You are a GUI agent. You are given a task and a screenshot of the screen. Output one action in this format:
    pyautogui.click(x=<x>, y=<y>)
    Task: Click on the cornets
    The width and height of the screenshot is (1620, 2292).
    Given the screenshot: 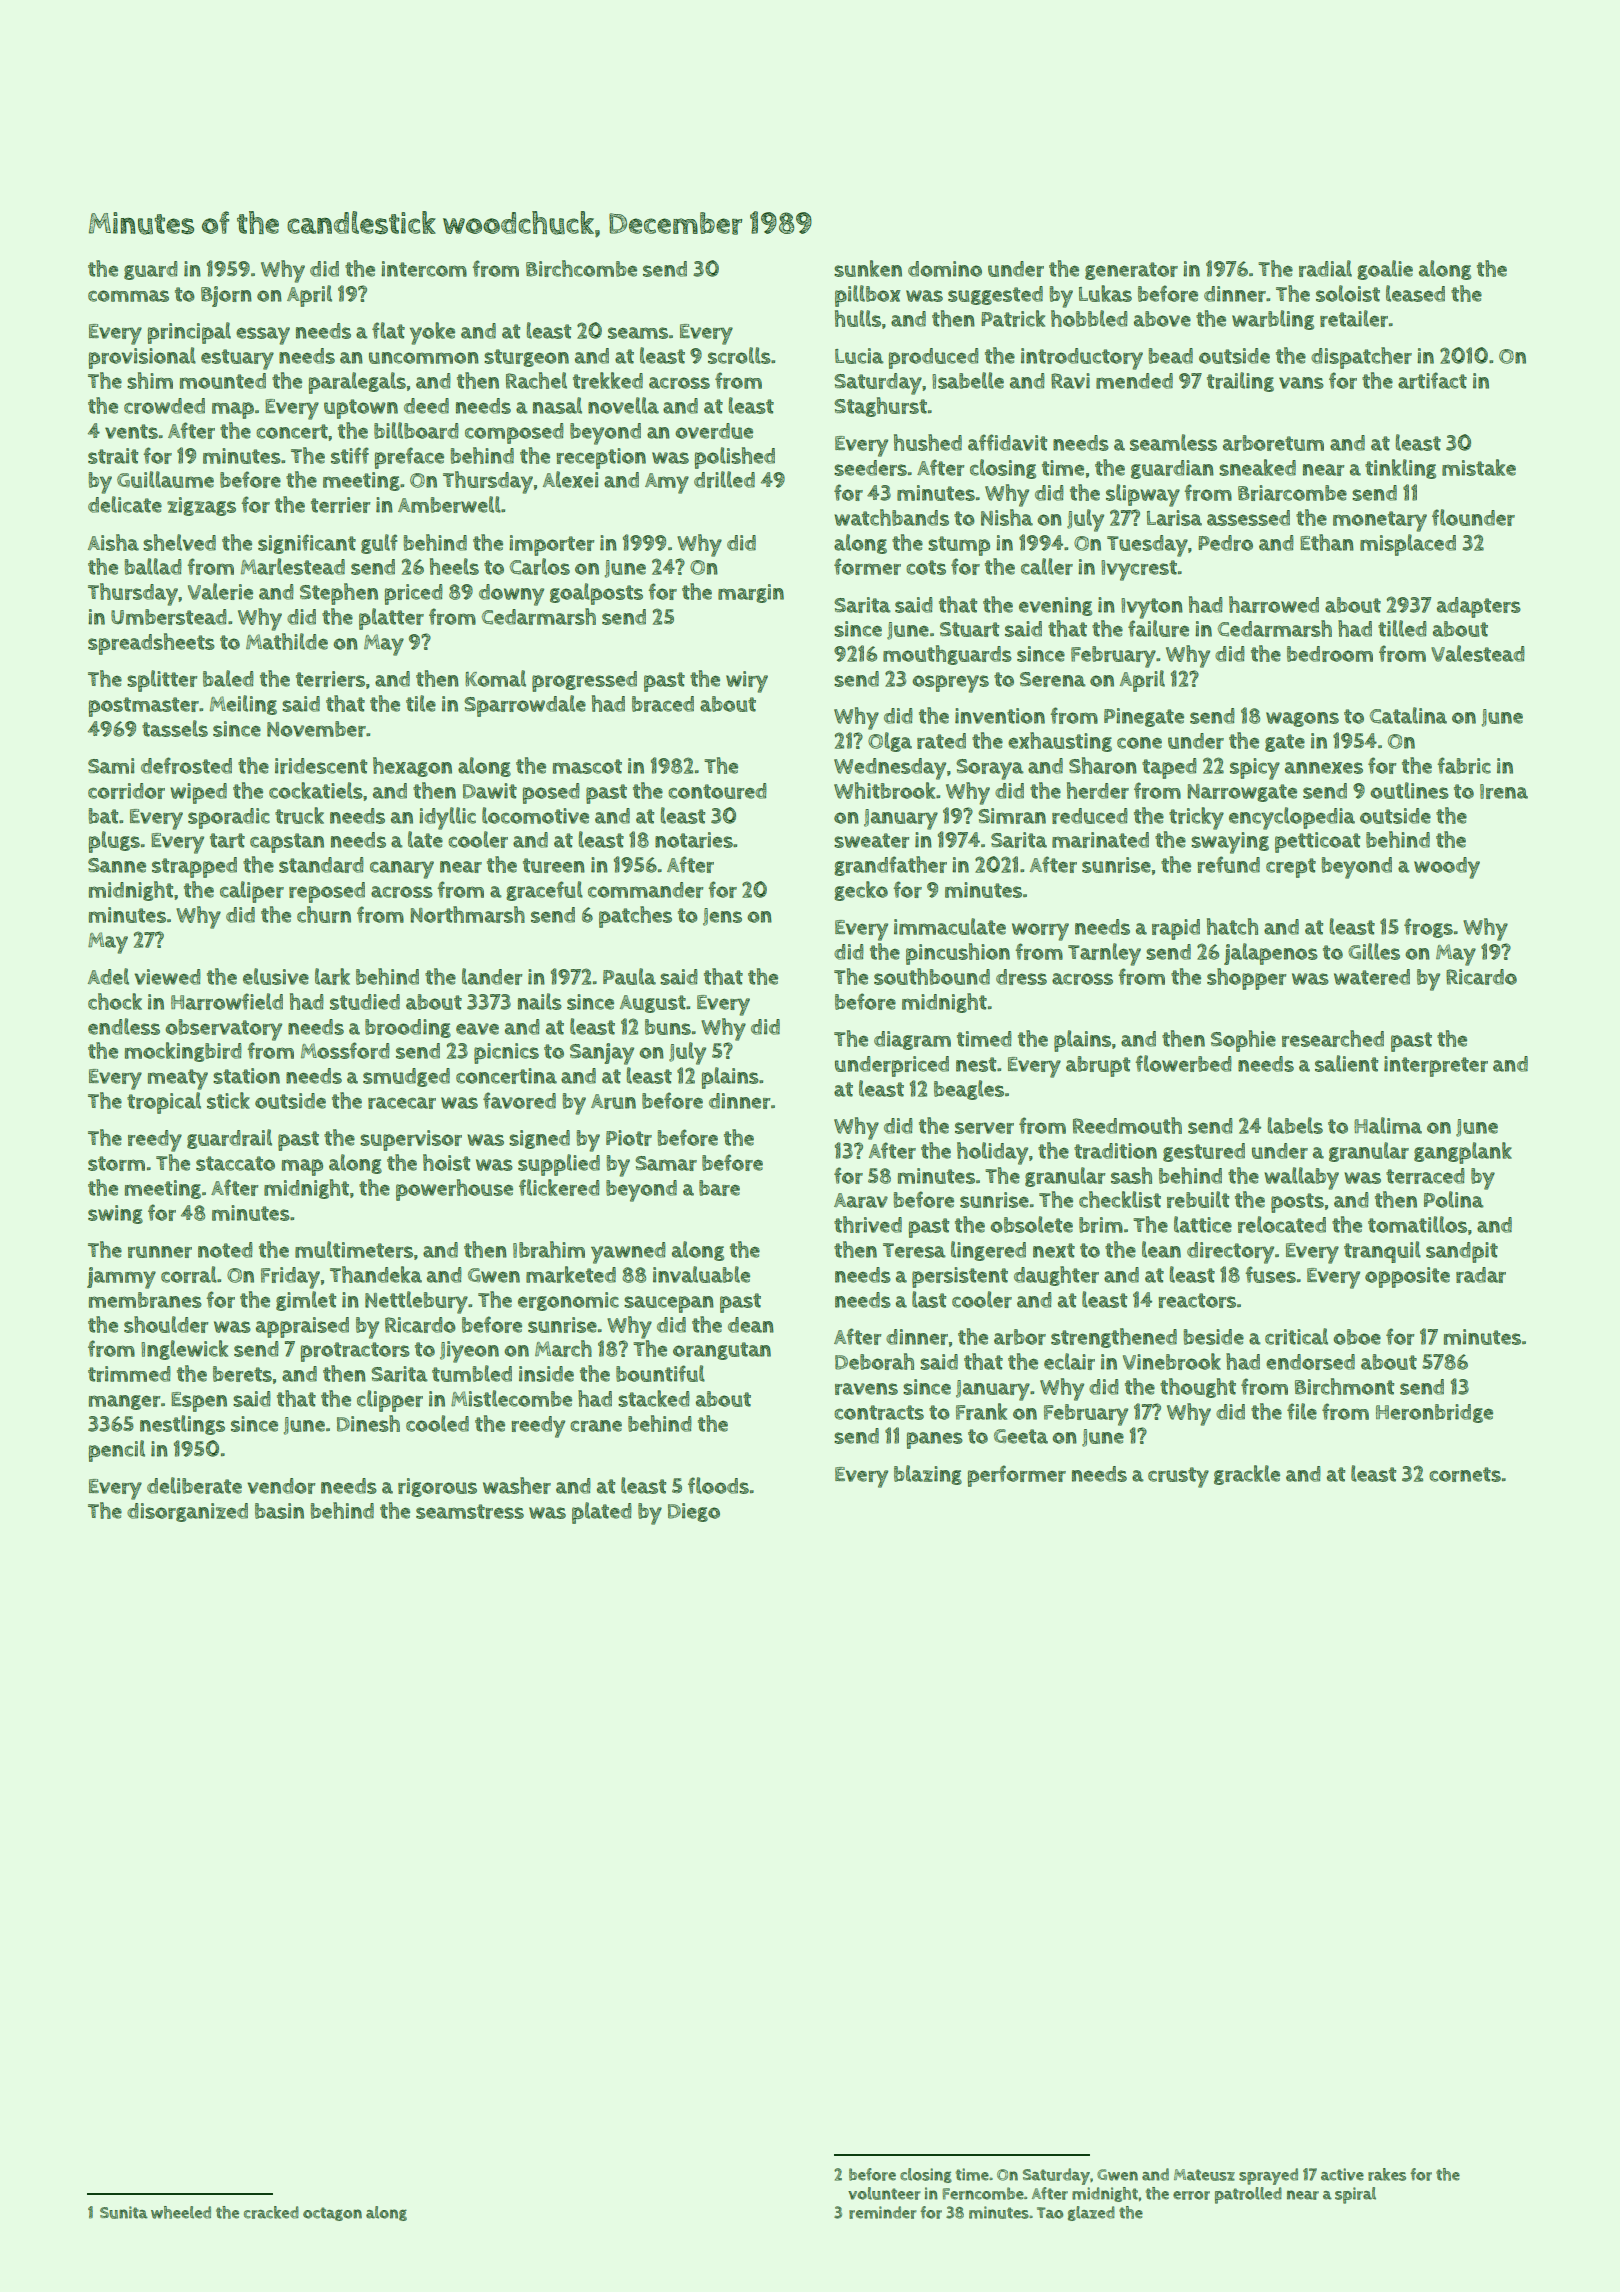 What is the action you would take?
    pyautogui.click(x=1465, y=1474)
